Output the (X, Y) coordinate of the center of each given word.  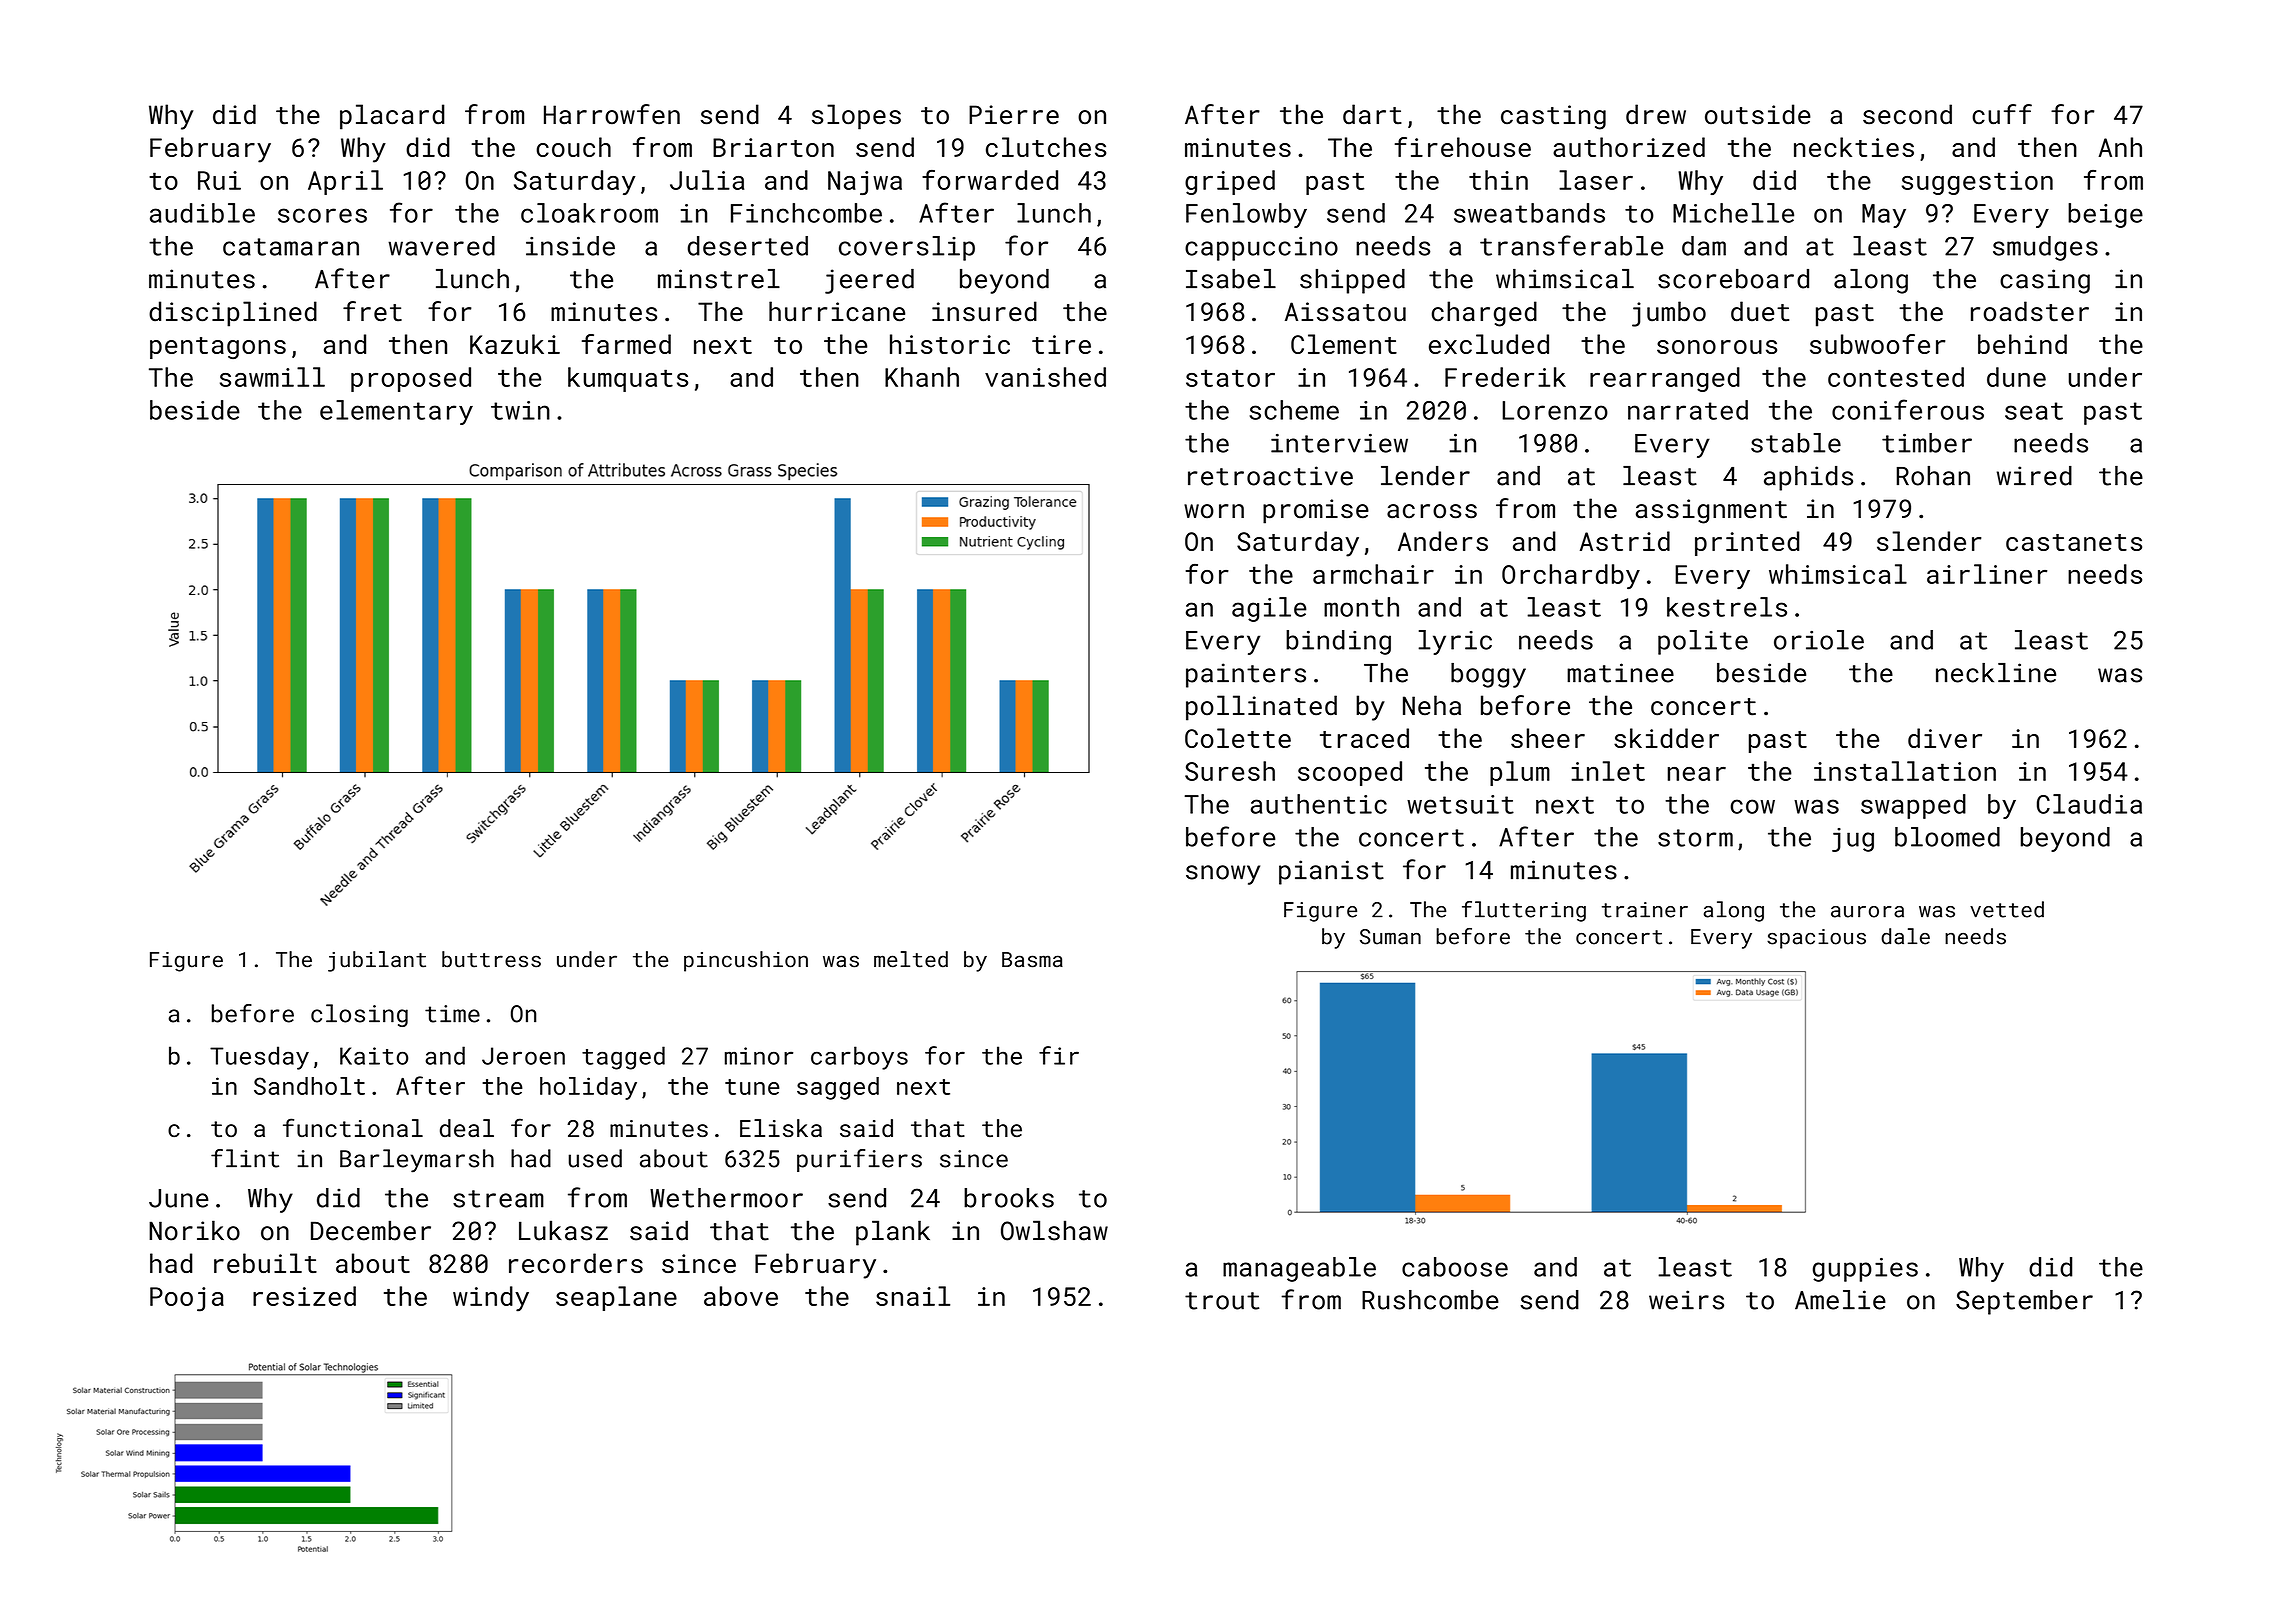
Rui (219, 180)
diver (1945, 738)
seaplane (616, 1298)
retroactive (1270, 476)
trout (1222, 1301)
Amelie (1840, 1300)
